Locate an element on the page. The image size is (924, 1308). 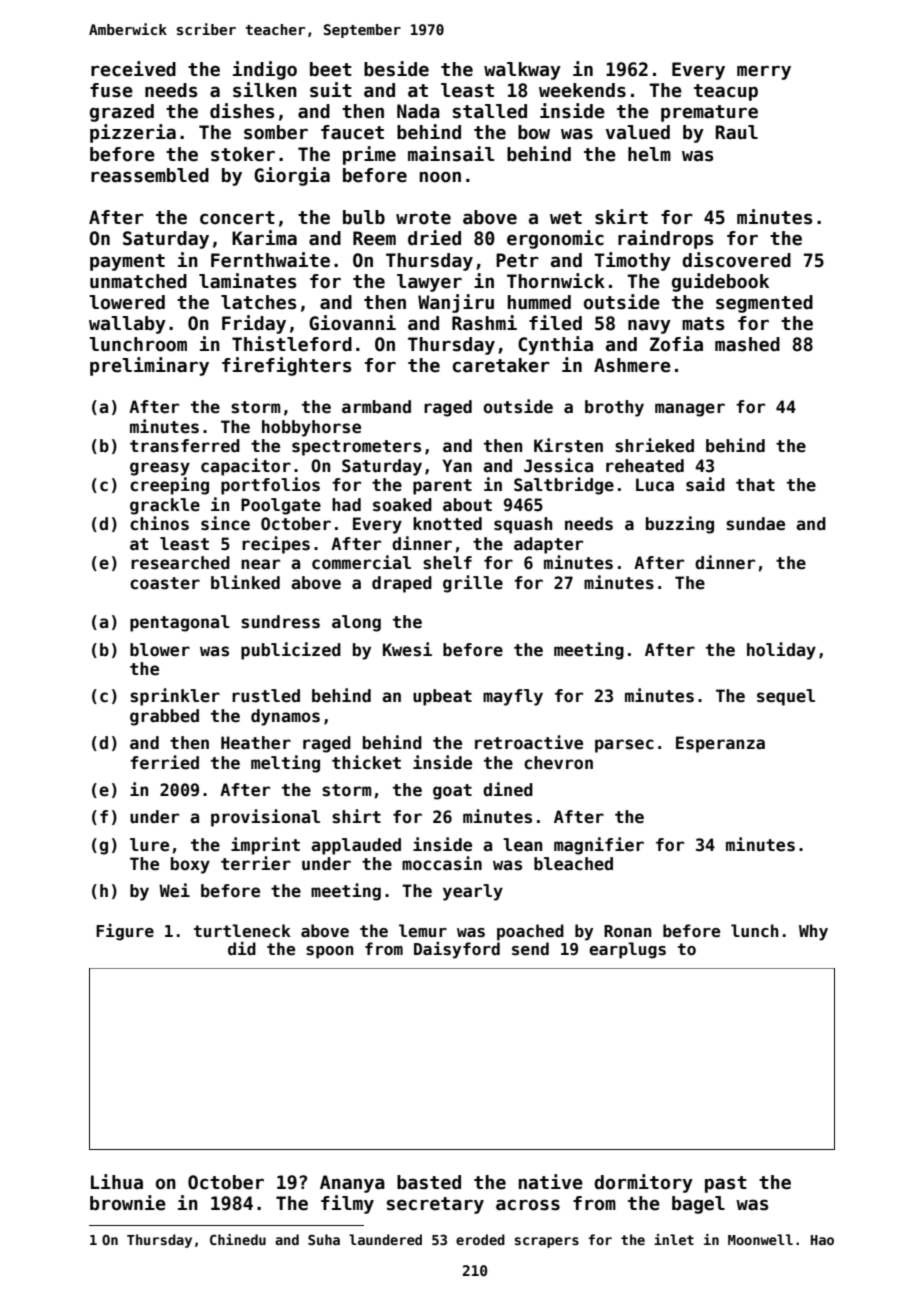
mayfly is located at coordinates (513, 697).
